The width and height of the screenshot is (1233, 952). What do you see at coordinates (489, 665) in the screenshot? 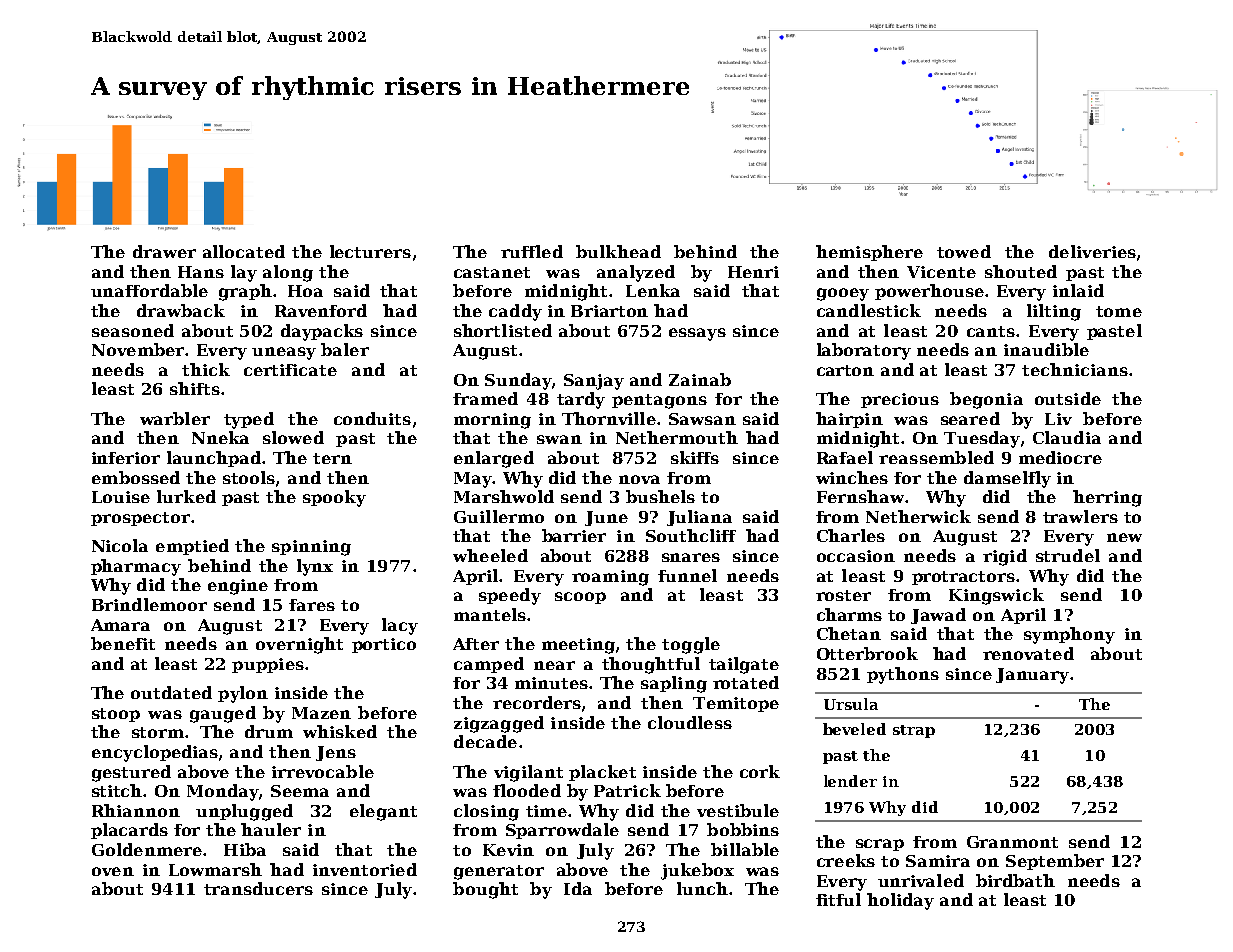
I see `camped` at bounding box center [489, 665].
